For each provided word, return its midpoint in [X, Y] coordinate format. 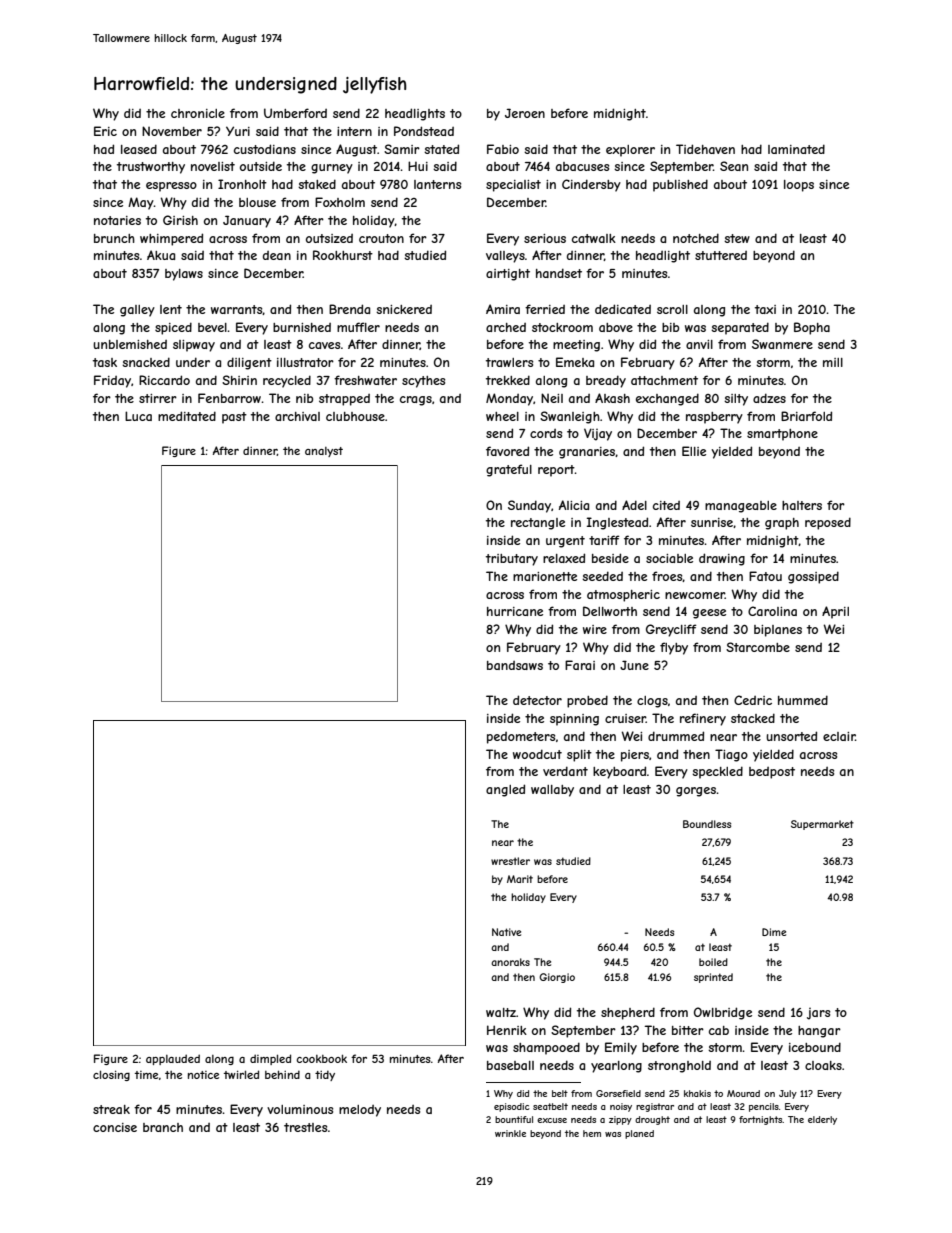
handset [559, 273]
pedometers [521, 738]
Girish [180, 220]
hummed [803, 700]
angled [505, 790]
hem [592, 1133]
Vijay [598, 434]
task [105, 362]
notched [696, 238]
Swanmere [782, 344]
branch [163, 1127]
